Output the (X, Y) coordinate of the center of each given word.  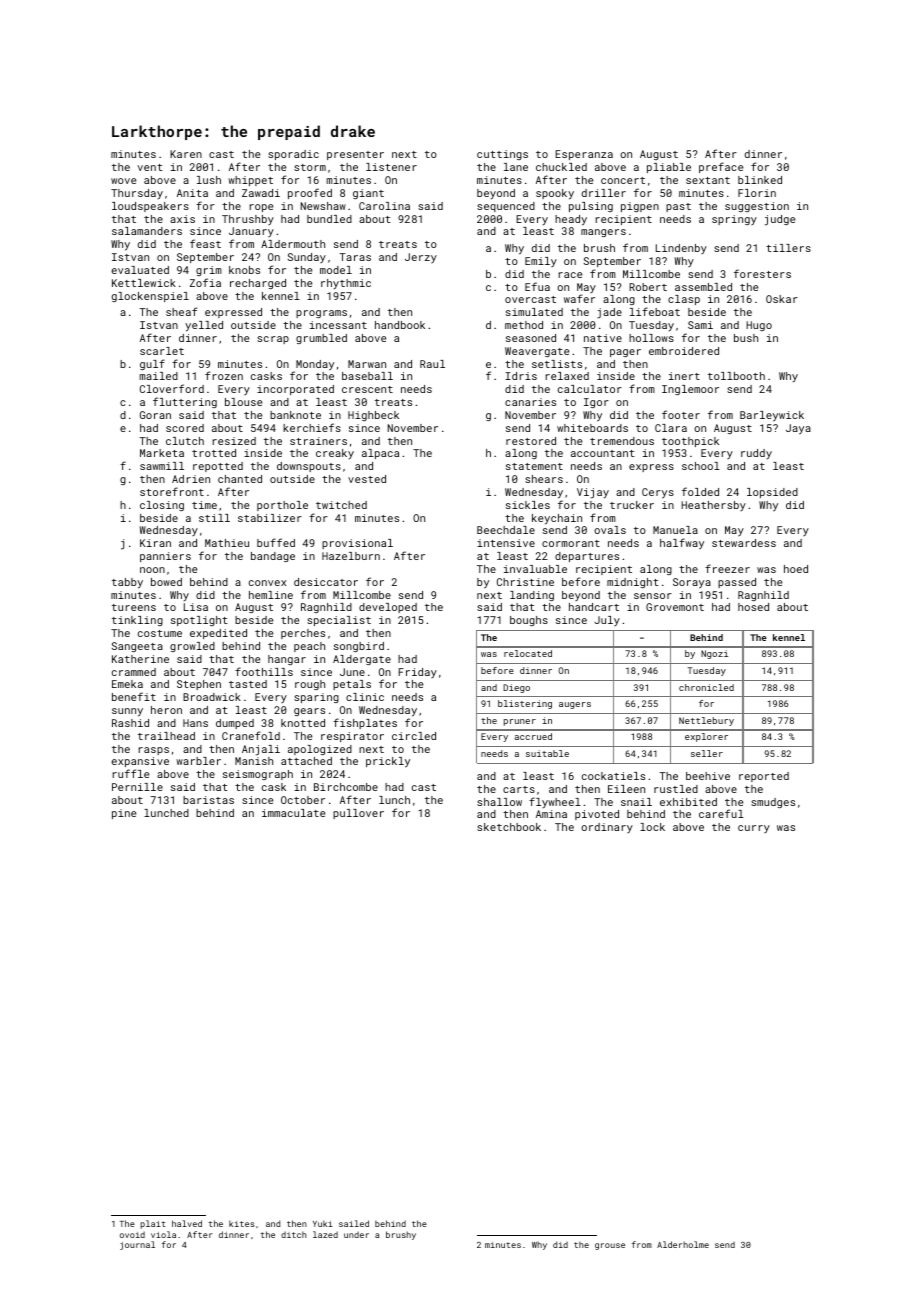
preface (721, 167)
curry (754, 829)
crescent (367, 389)
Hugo (759, 326)
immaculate (293, 813)
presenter (355, 155)
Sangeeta (137, 647)
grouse (610, 1246)
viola (163, 1234)
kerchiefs (312, 427)
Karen (186, 154)
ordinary (607, 828)
